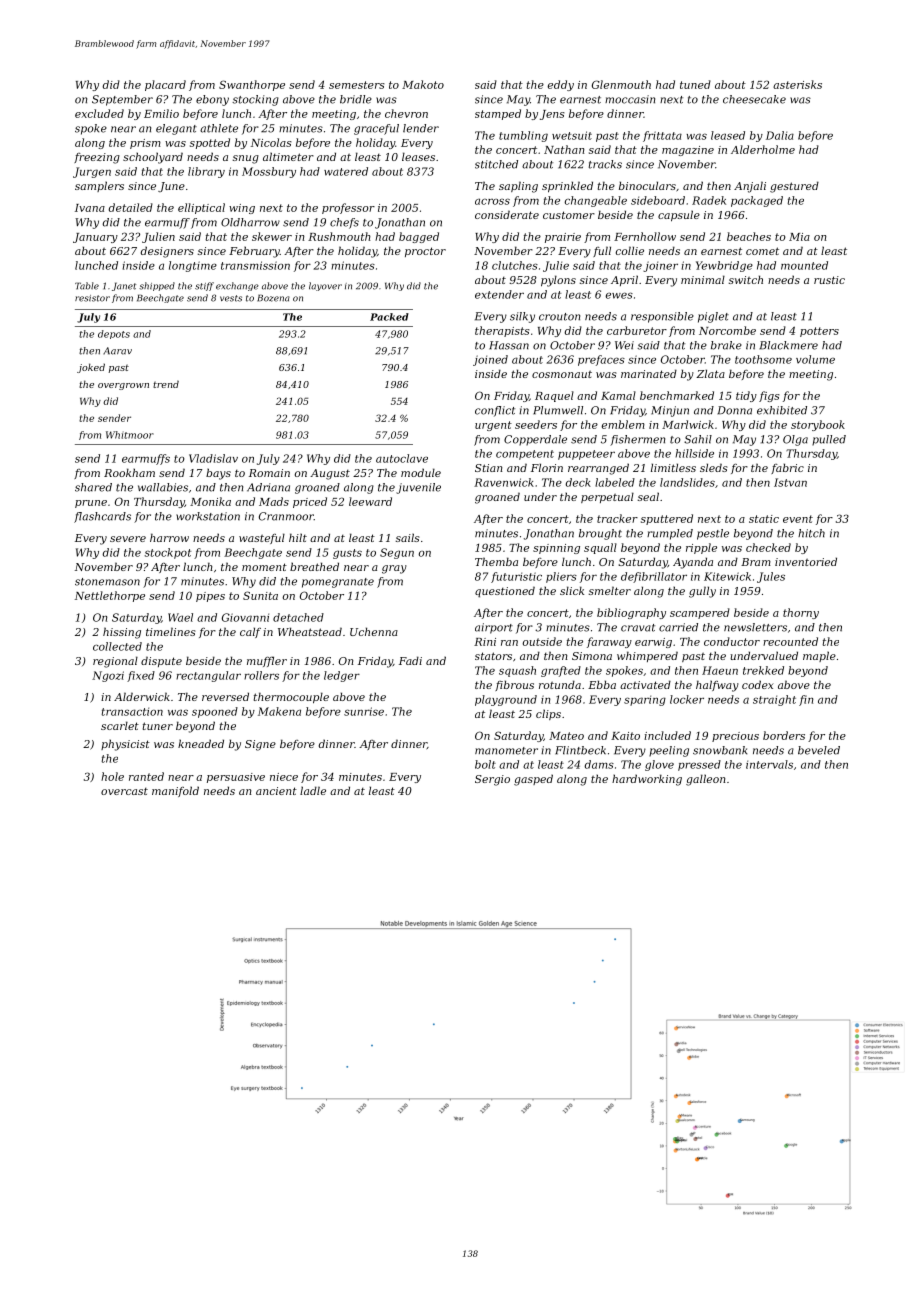 The image size is (924, 1308). I want to click on hissing, so click(122, 633).
